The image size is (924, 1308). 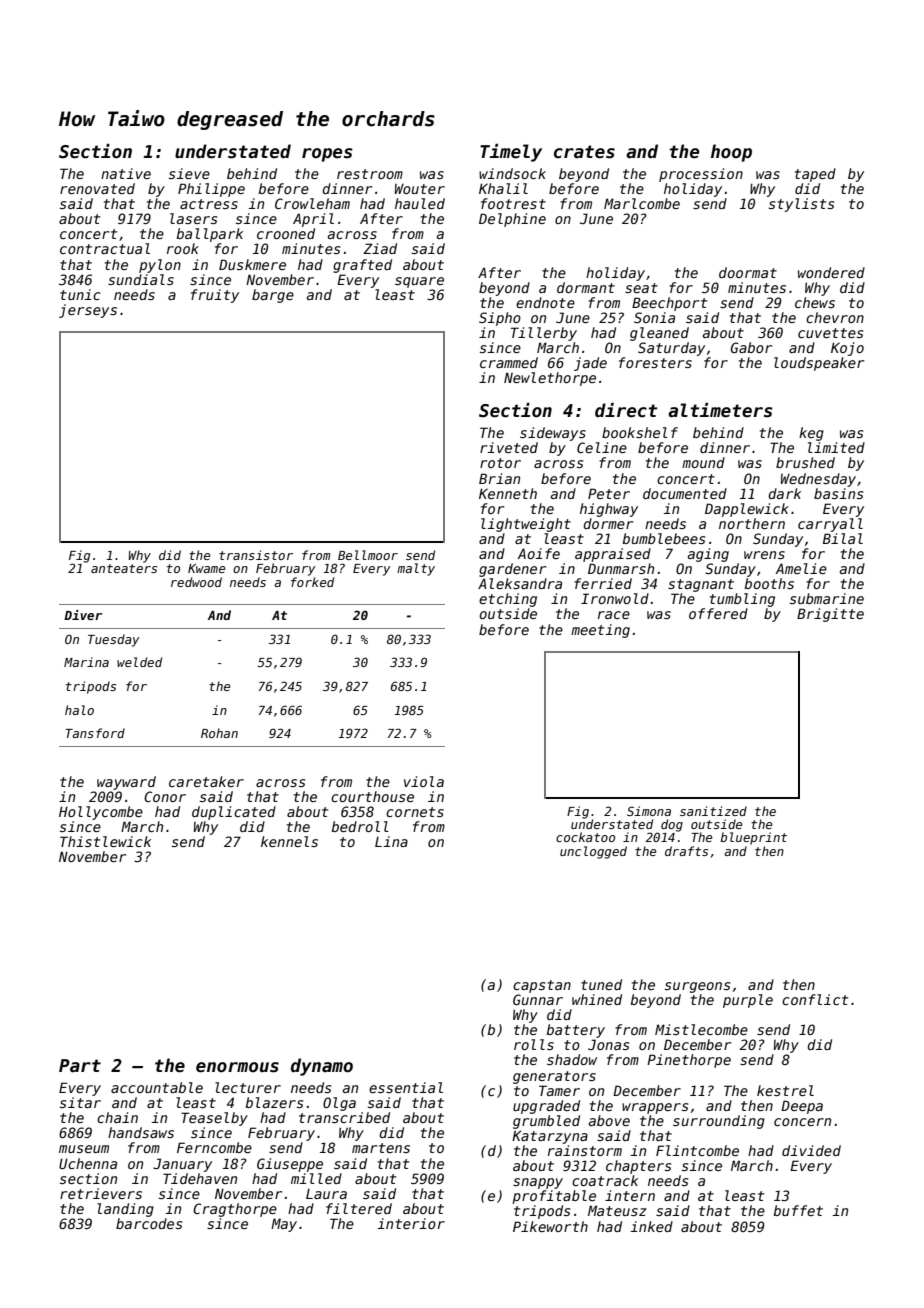 What do you see at coordinates (419, 282) in the screenshot?
I see `square` at bounding box center [419, 282].
